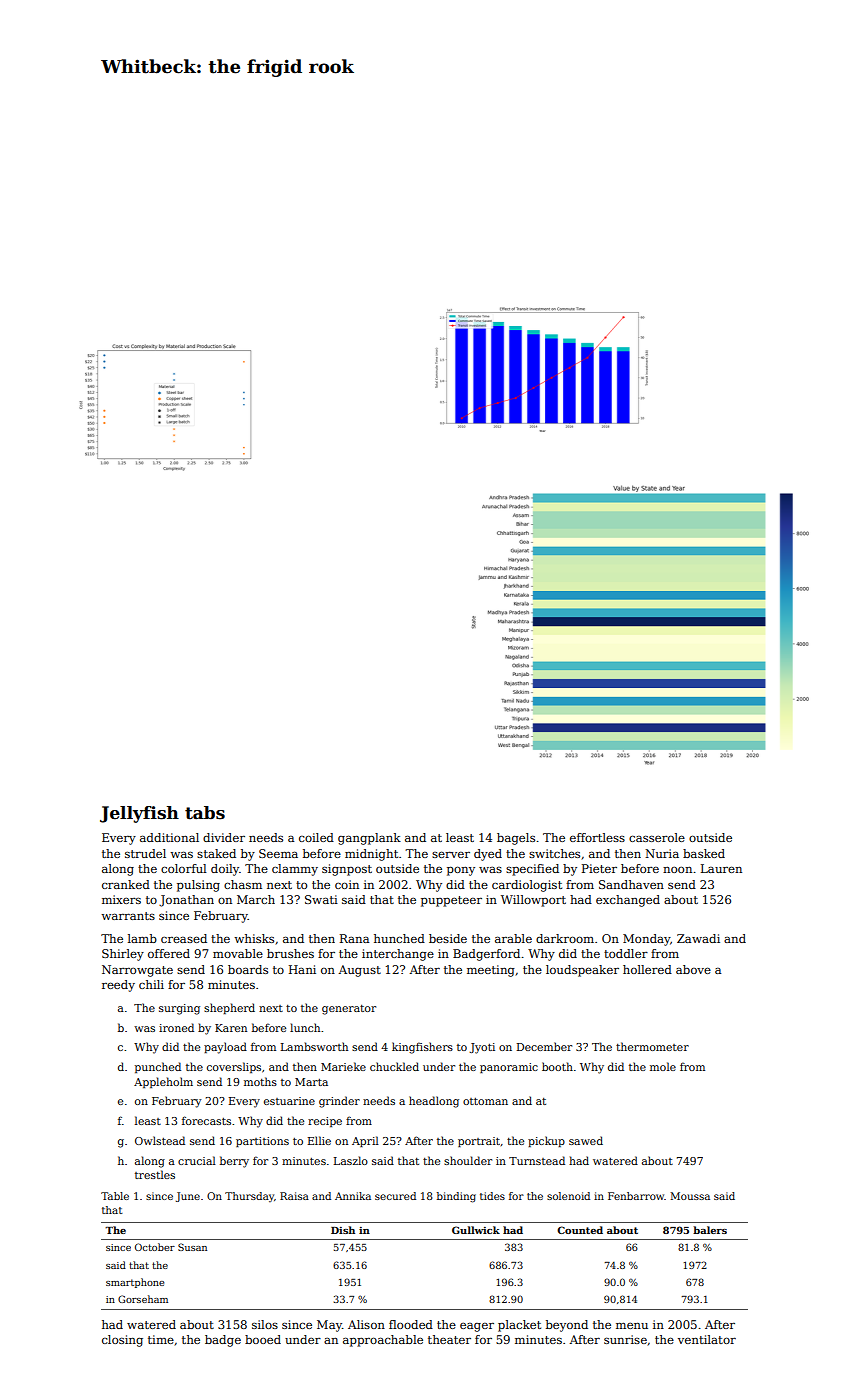 This page has height=1400, width=849. What do you see at coordinates (394, 1066) in the page?
I see `chuckled` at bounding box center [394, 1066].
